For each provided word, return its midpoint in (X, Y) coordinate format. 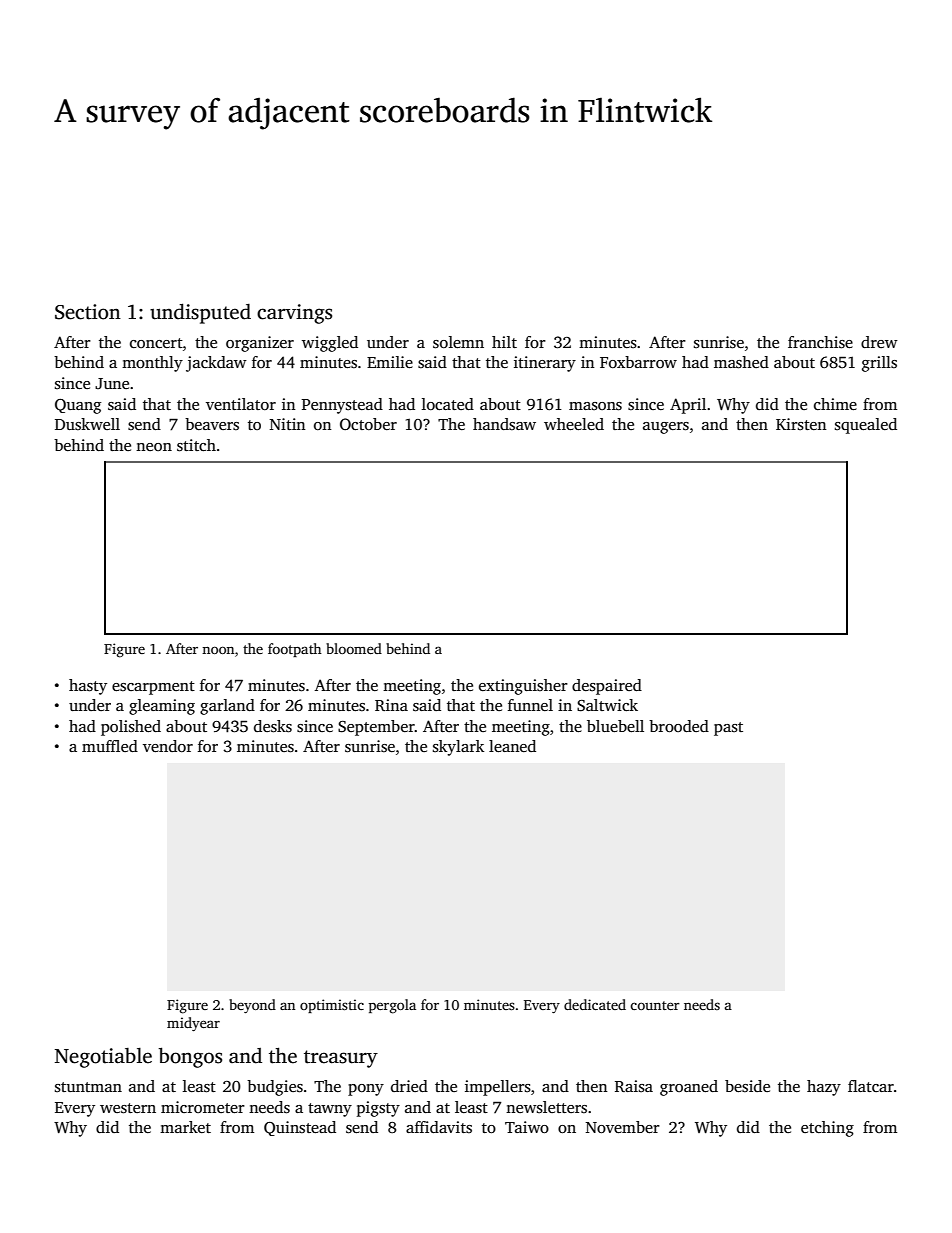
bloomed (354, 648)
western (128, 1108)
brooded (679, 726)
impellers (498, 1088)
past (728, 729)
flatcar (871, 1086)
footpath (295, 650)
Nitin (287, 424)
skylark (458, 748)
